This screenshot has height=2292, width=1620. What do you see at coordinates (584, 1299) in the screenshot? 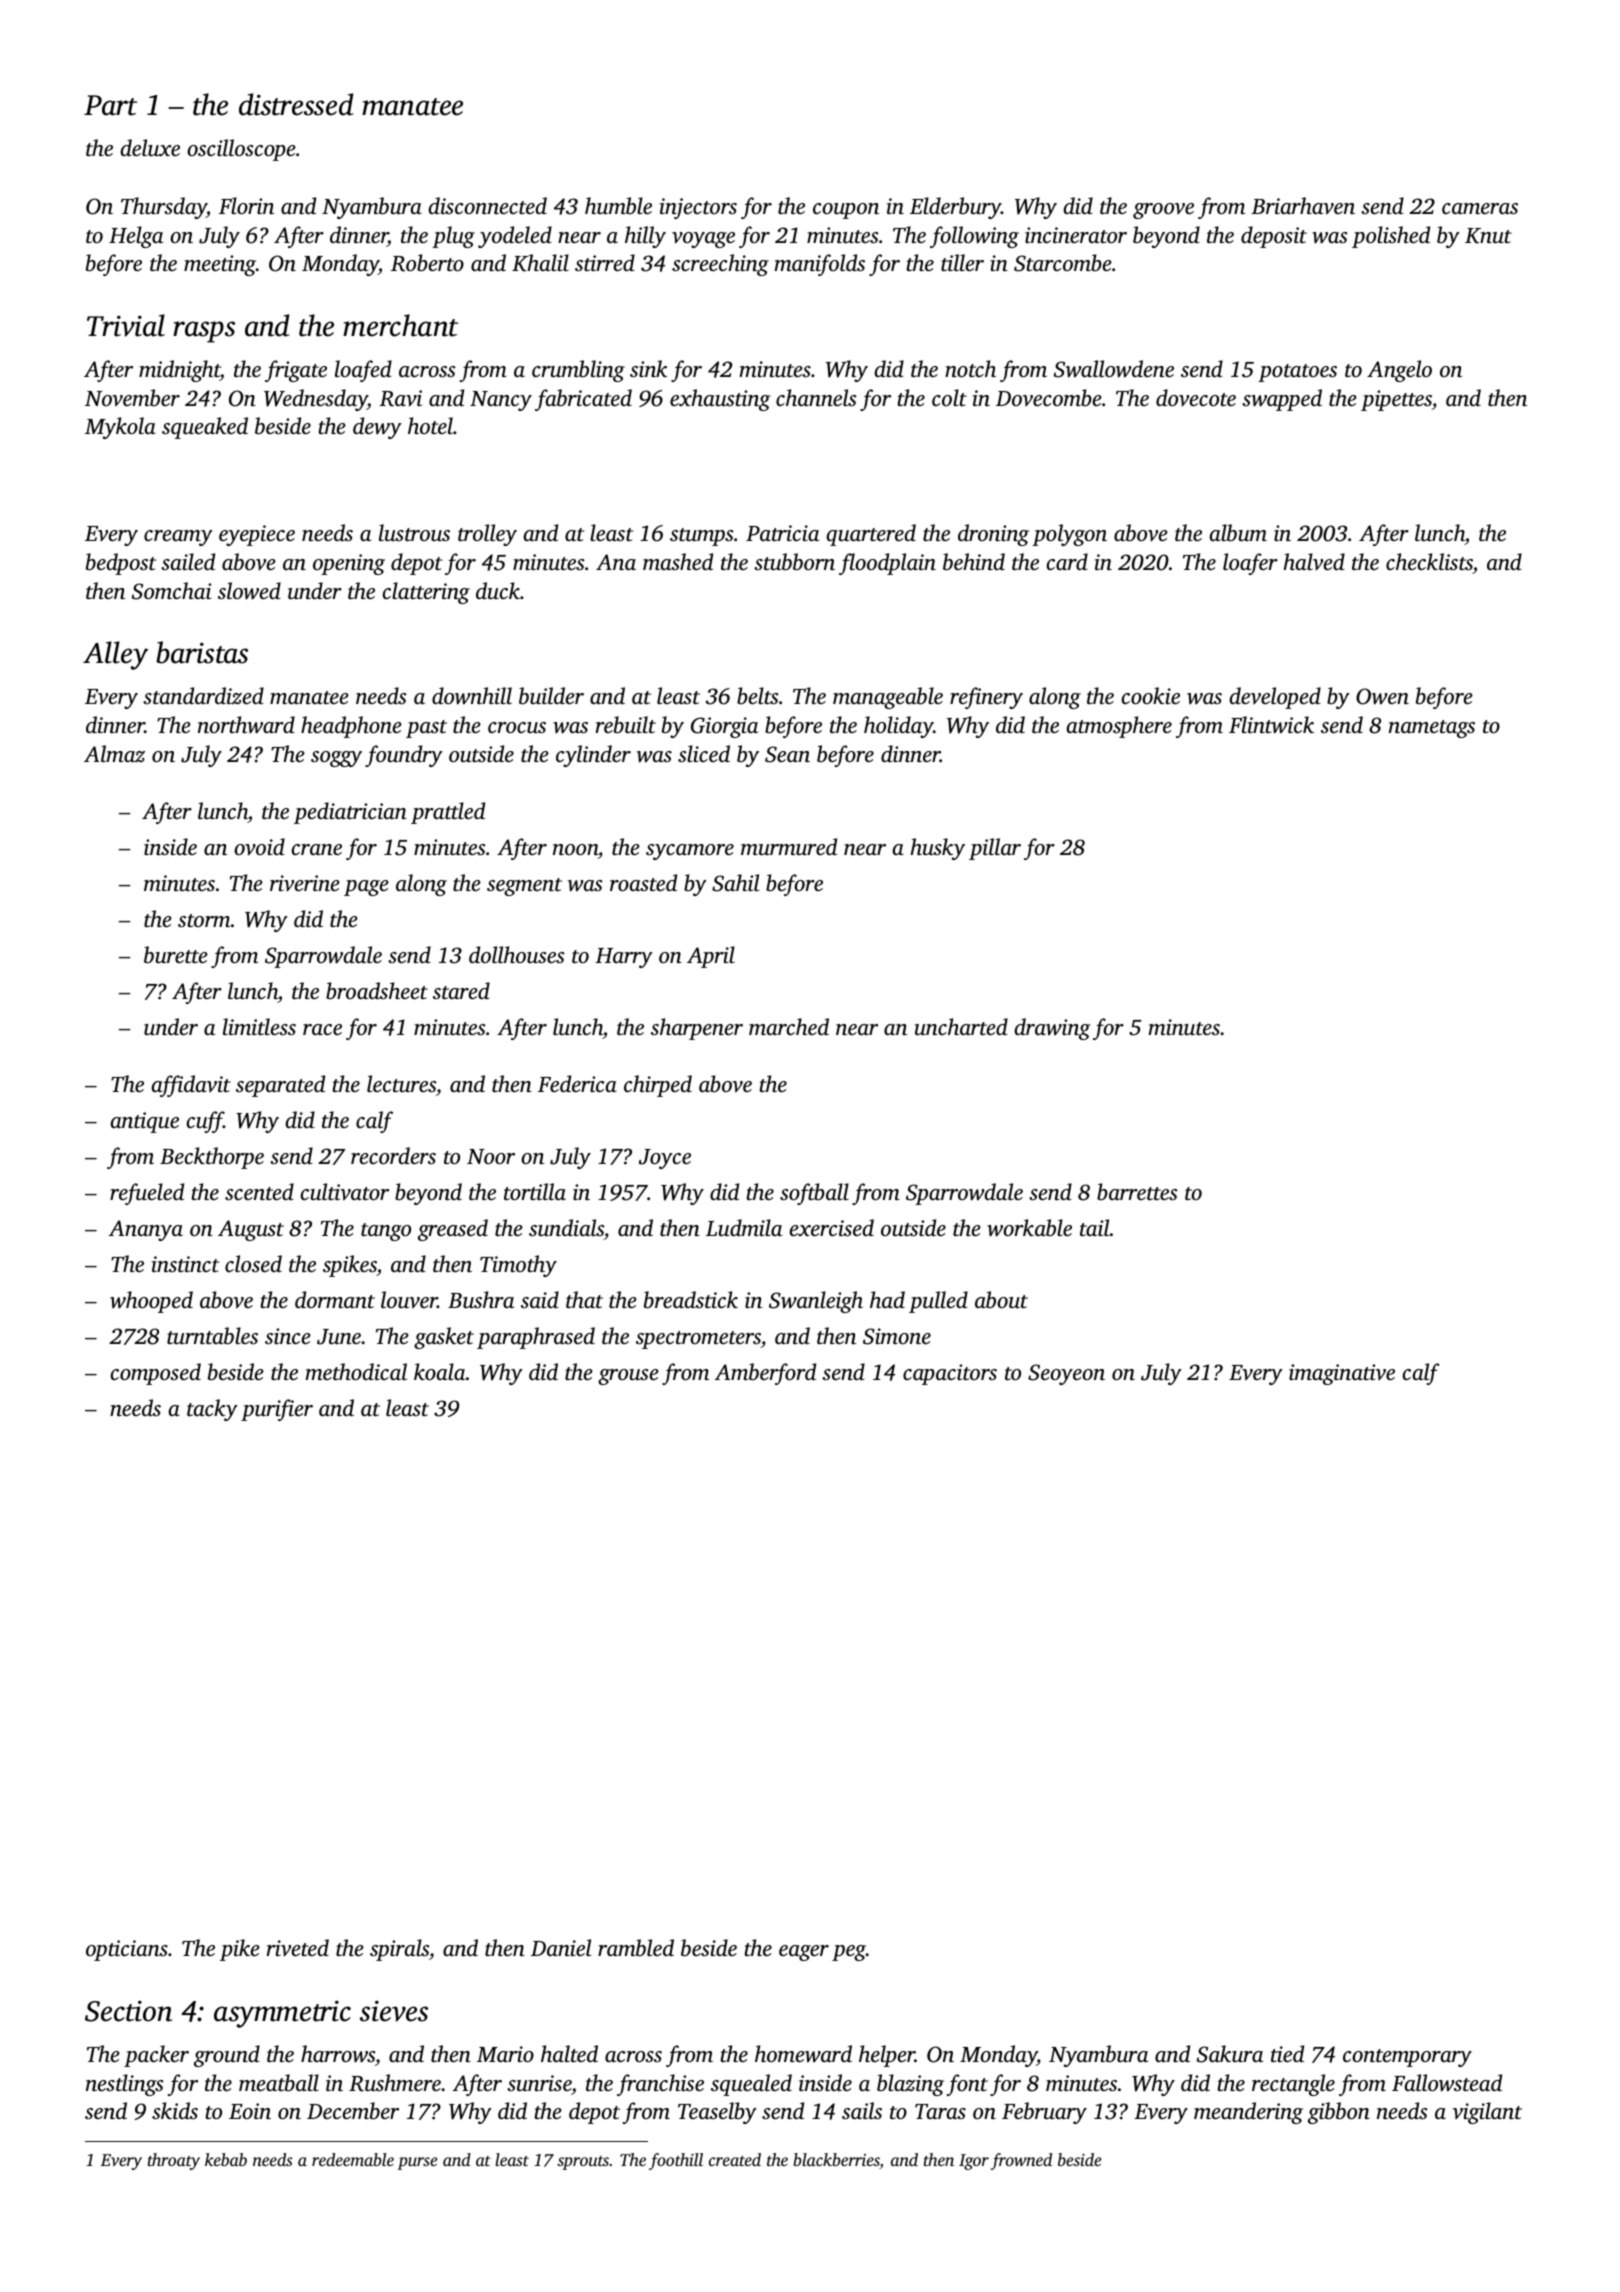
I see `that` at bounding box center [584, 1299].
